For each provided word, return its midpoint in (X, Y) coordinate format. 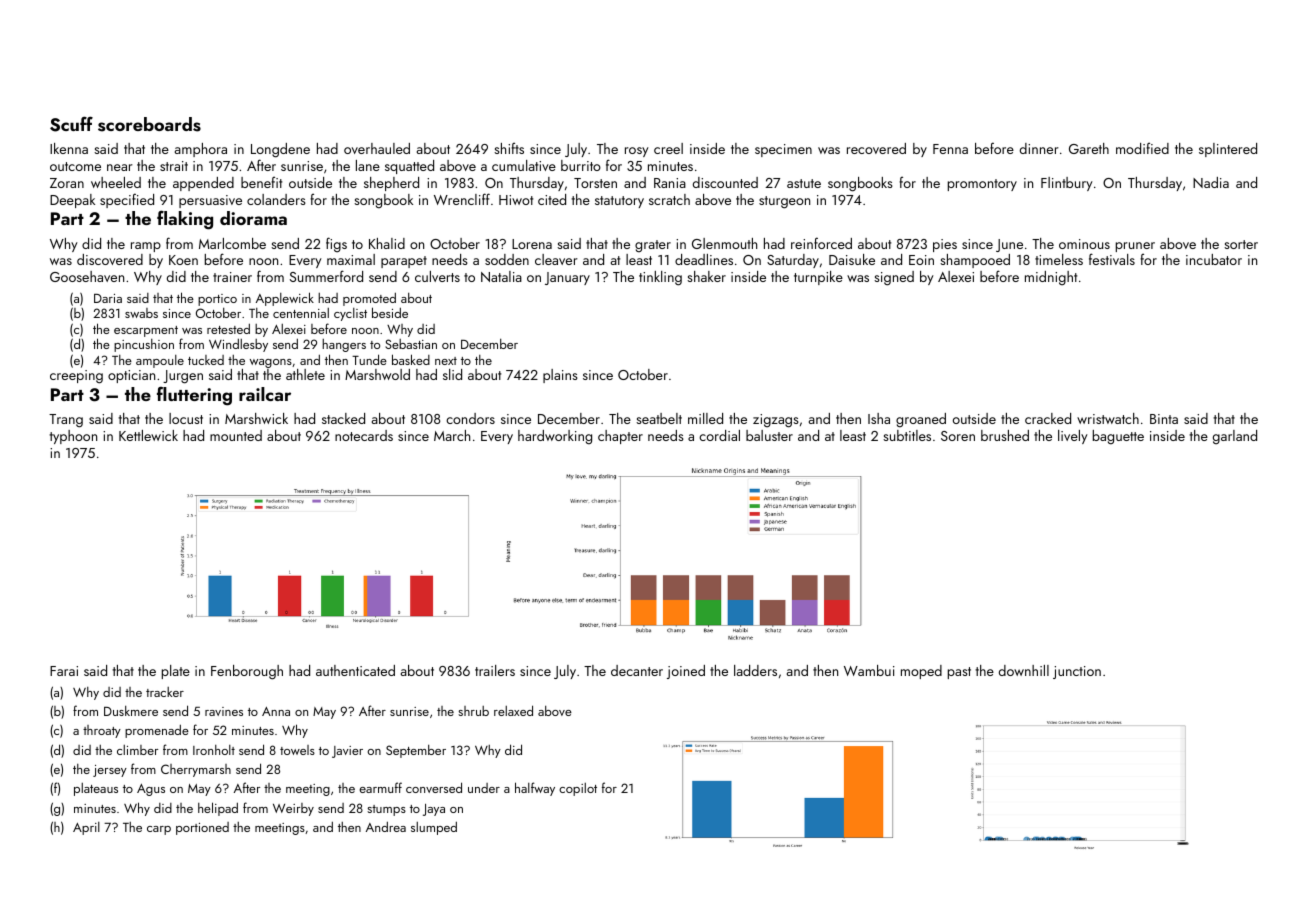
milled (705, 418)
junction (1077, 672)
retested (228, 328)
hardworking (555, 437)
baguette (1118, 437)
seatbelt (659, 418)
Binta (1164, 419)
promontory (982, 185)
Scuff (71, 124)
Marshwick (256, 418)
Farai (64, 671)
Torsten (595, 183)
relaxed (513, 710)
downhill (1024, 670)
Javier (347, 752)
